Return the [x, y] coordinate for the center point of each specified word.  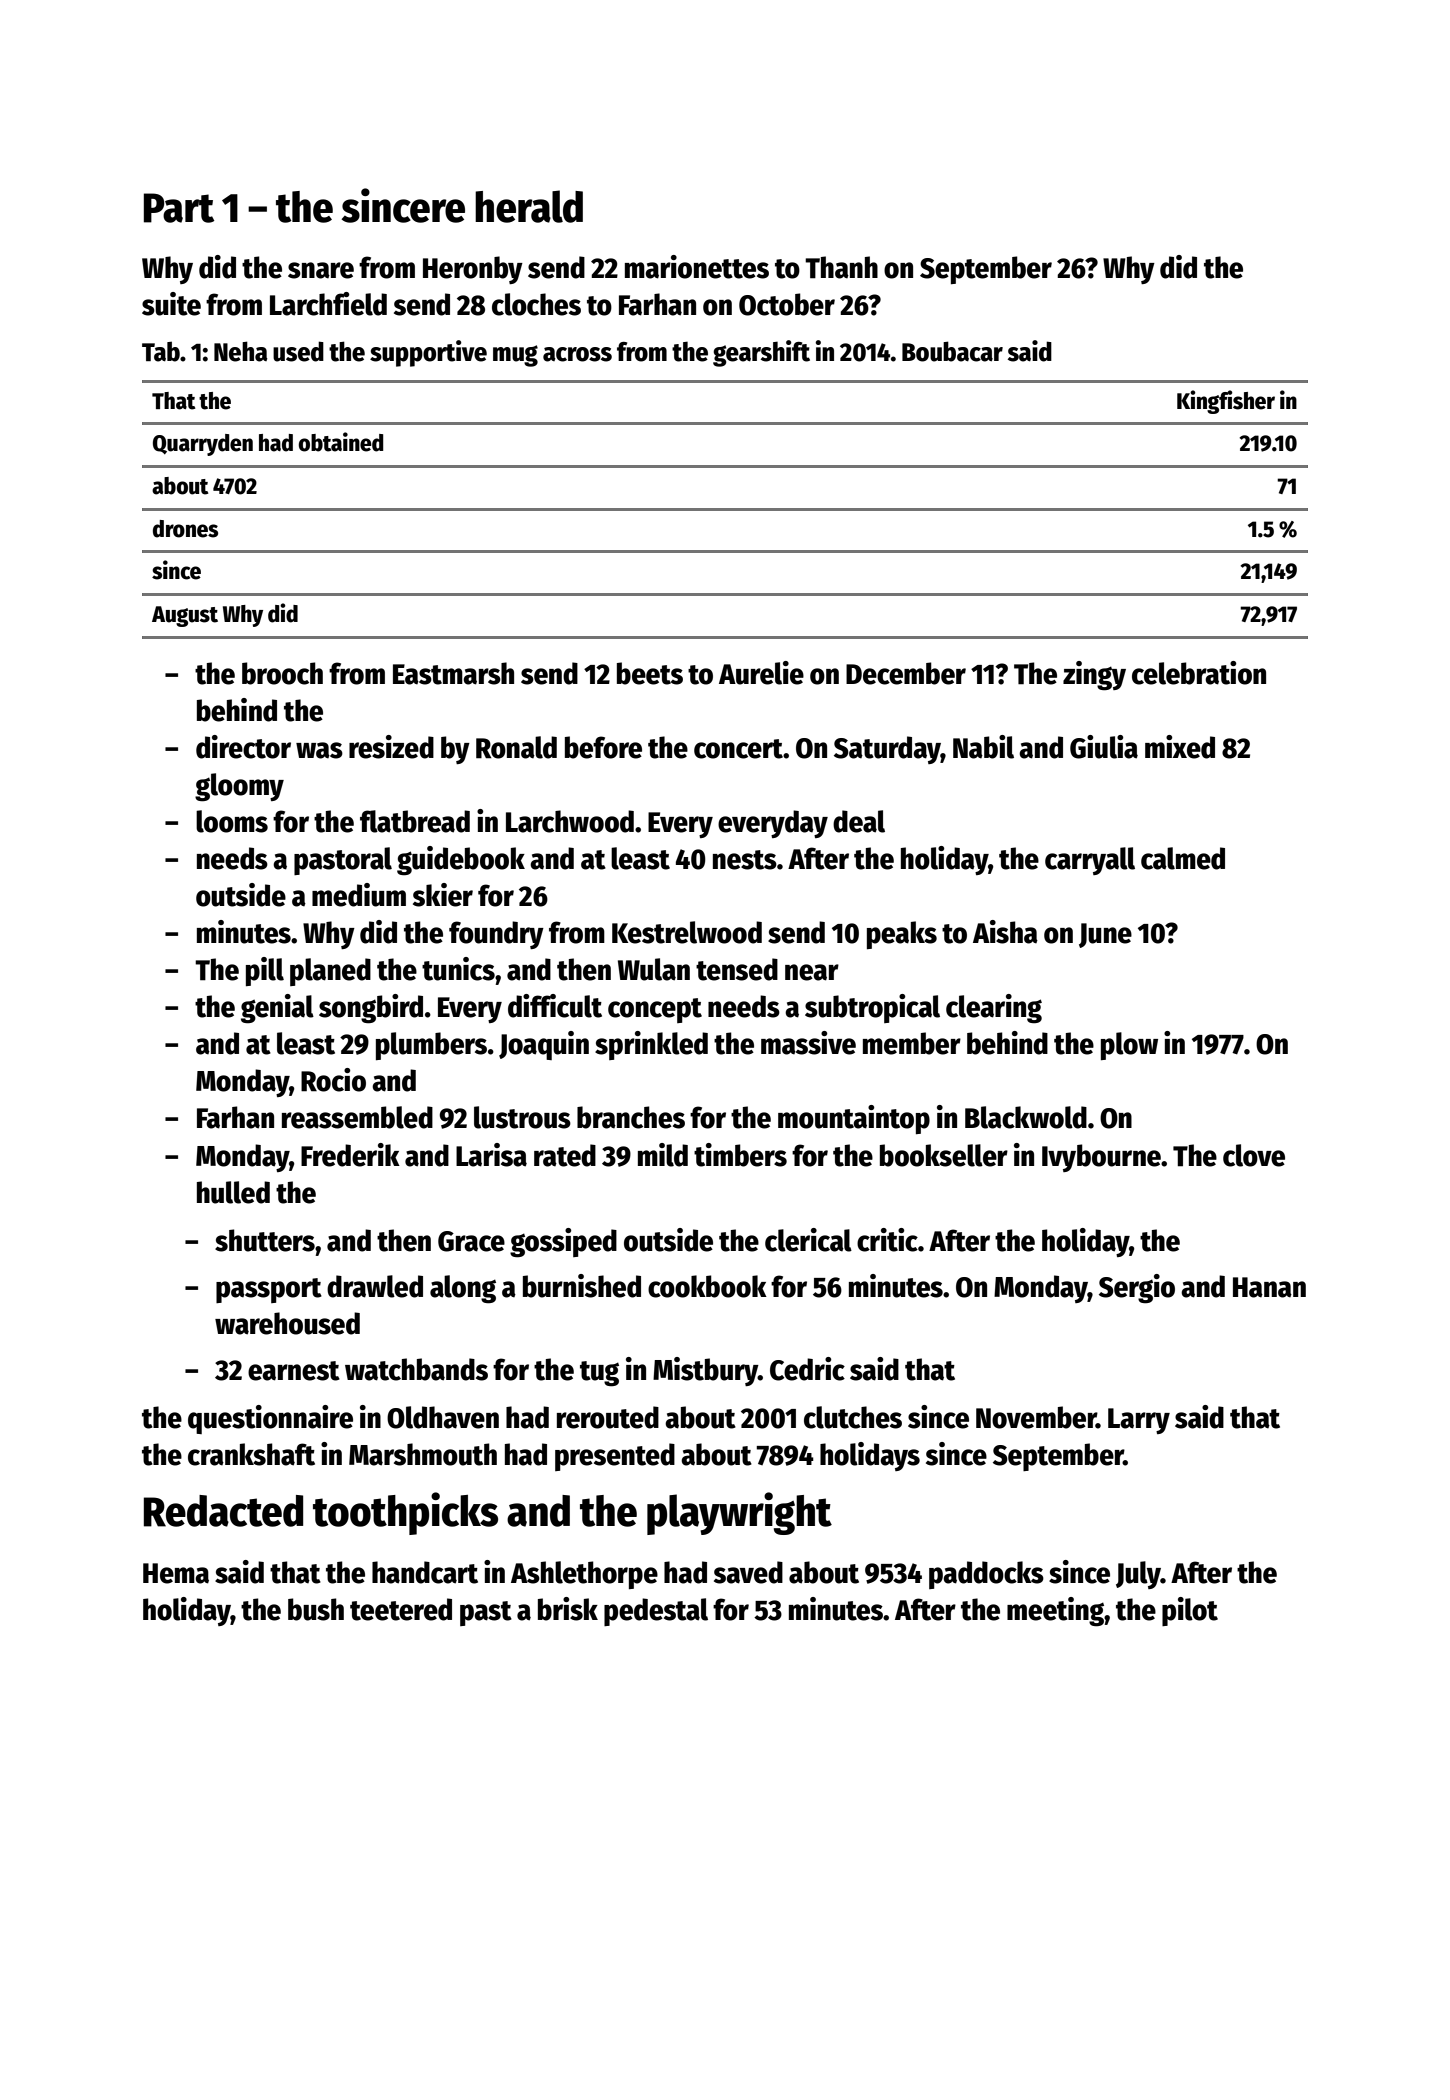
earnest [294, 1371]
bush [316, 1609]
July [1138, 1575]
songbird [371, 1009]
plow [1129, 1046]
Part [179, 208]
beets [650, 673]
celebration [1199, 673]
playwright [739, 1513]
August [185, 616]
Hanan [1269, 1287]
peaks [902, 935]
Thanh [841, 267]
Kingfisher [1226, 402]
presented [615, 1457]
